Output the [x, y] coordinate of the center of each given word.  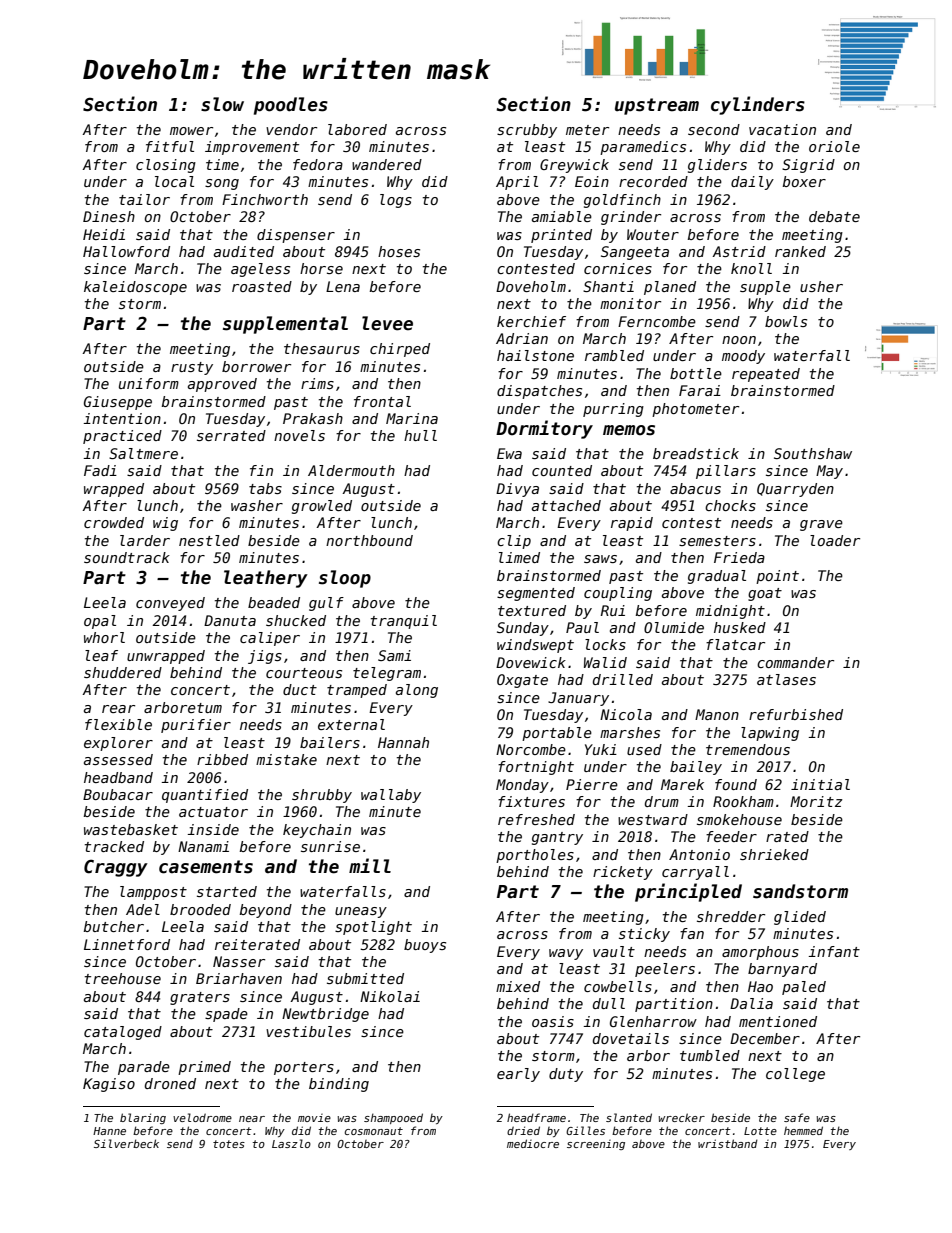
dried [523, 1130]
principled [688, 892]
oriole [834, 146]
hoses [399, 251]
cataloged [123, 1033]
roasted [262, 286]
